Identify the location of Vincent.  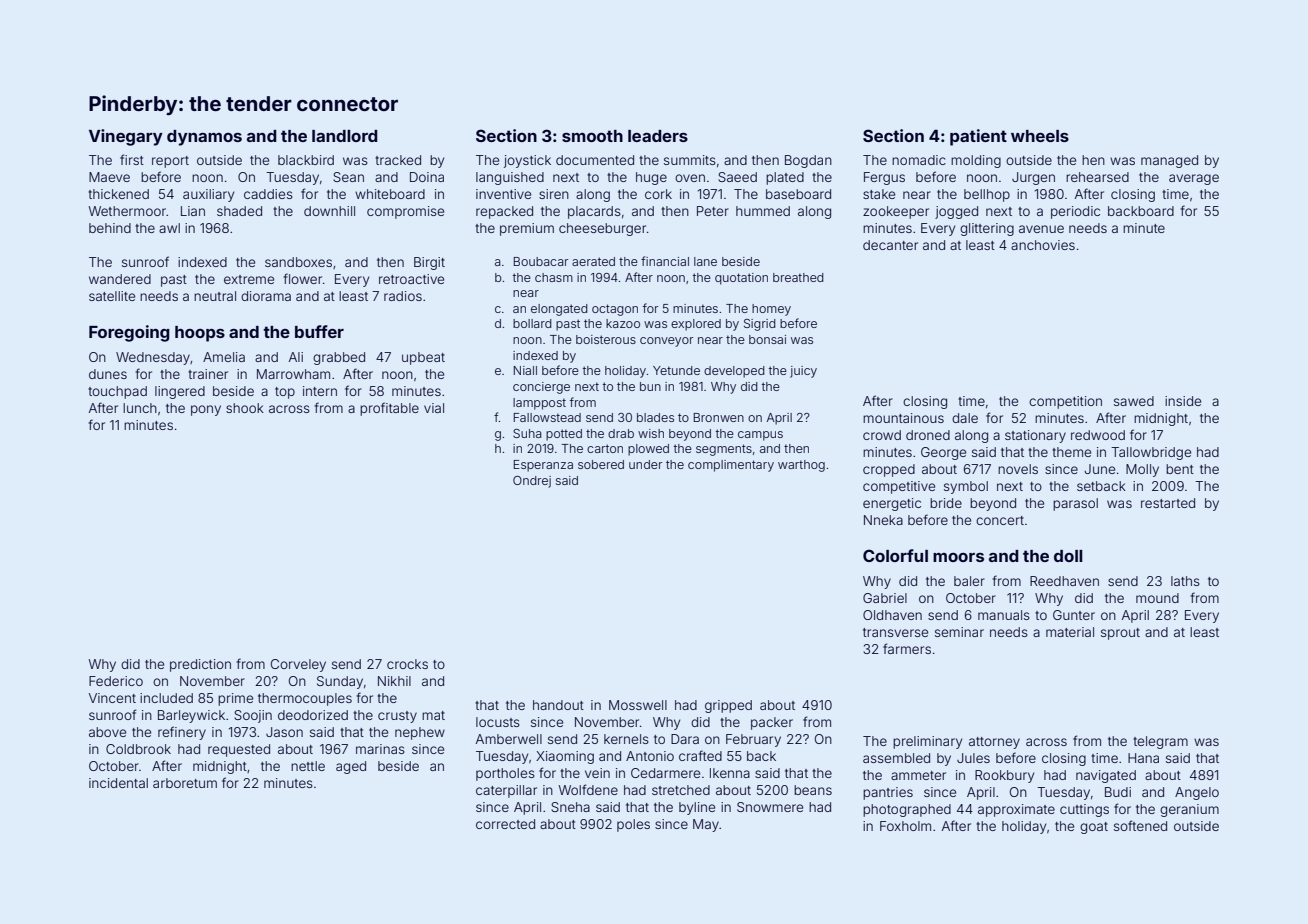
(112, 698).
